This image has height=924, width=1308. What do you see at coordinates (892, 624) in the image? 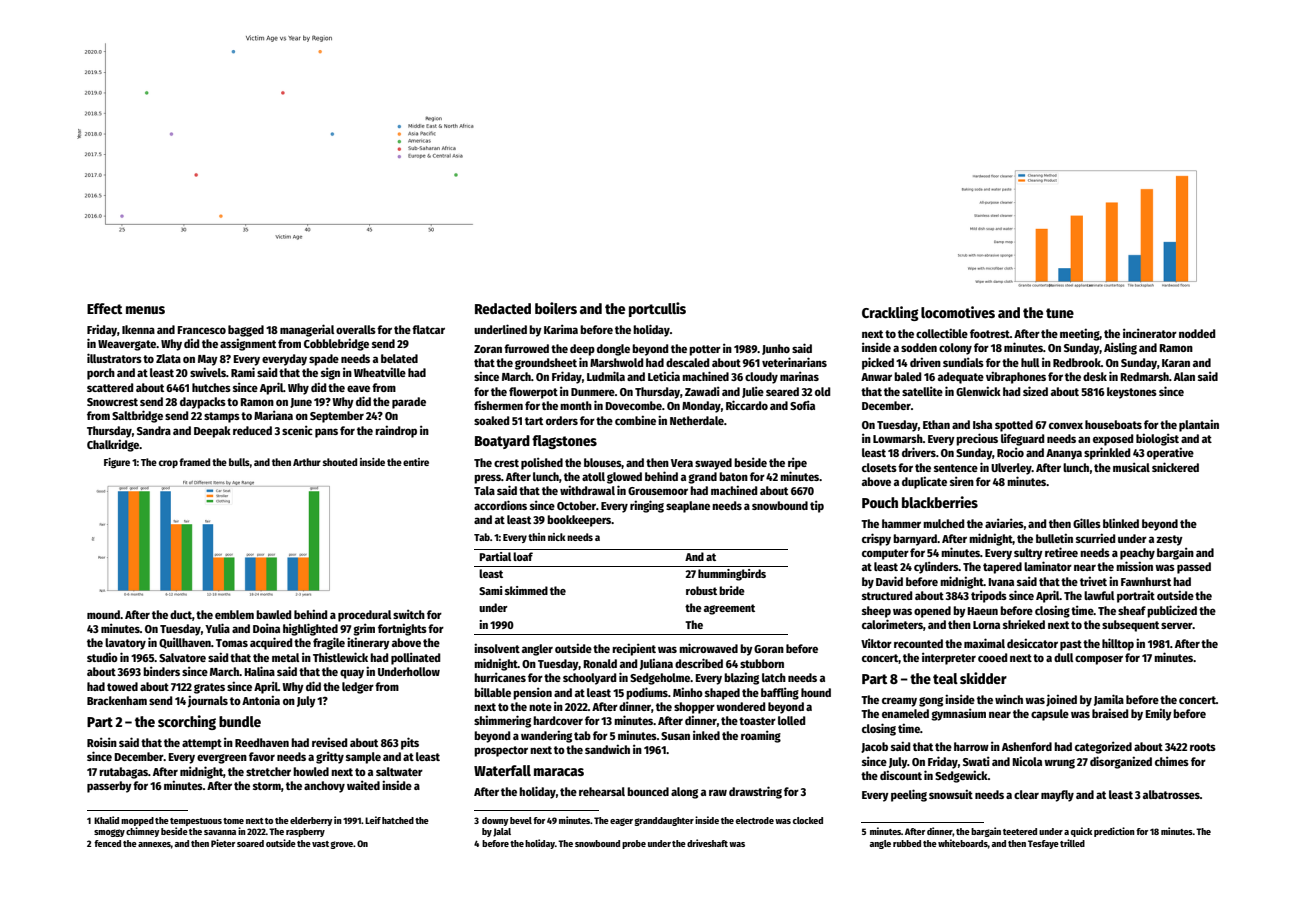
I see `calorimeters` at bounding box center [892, 624].
